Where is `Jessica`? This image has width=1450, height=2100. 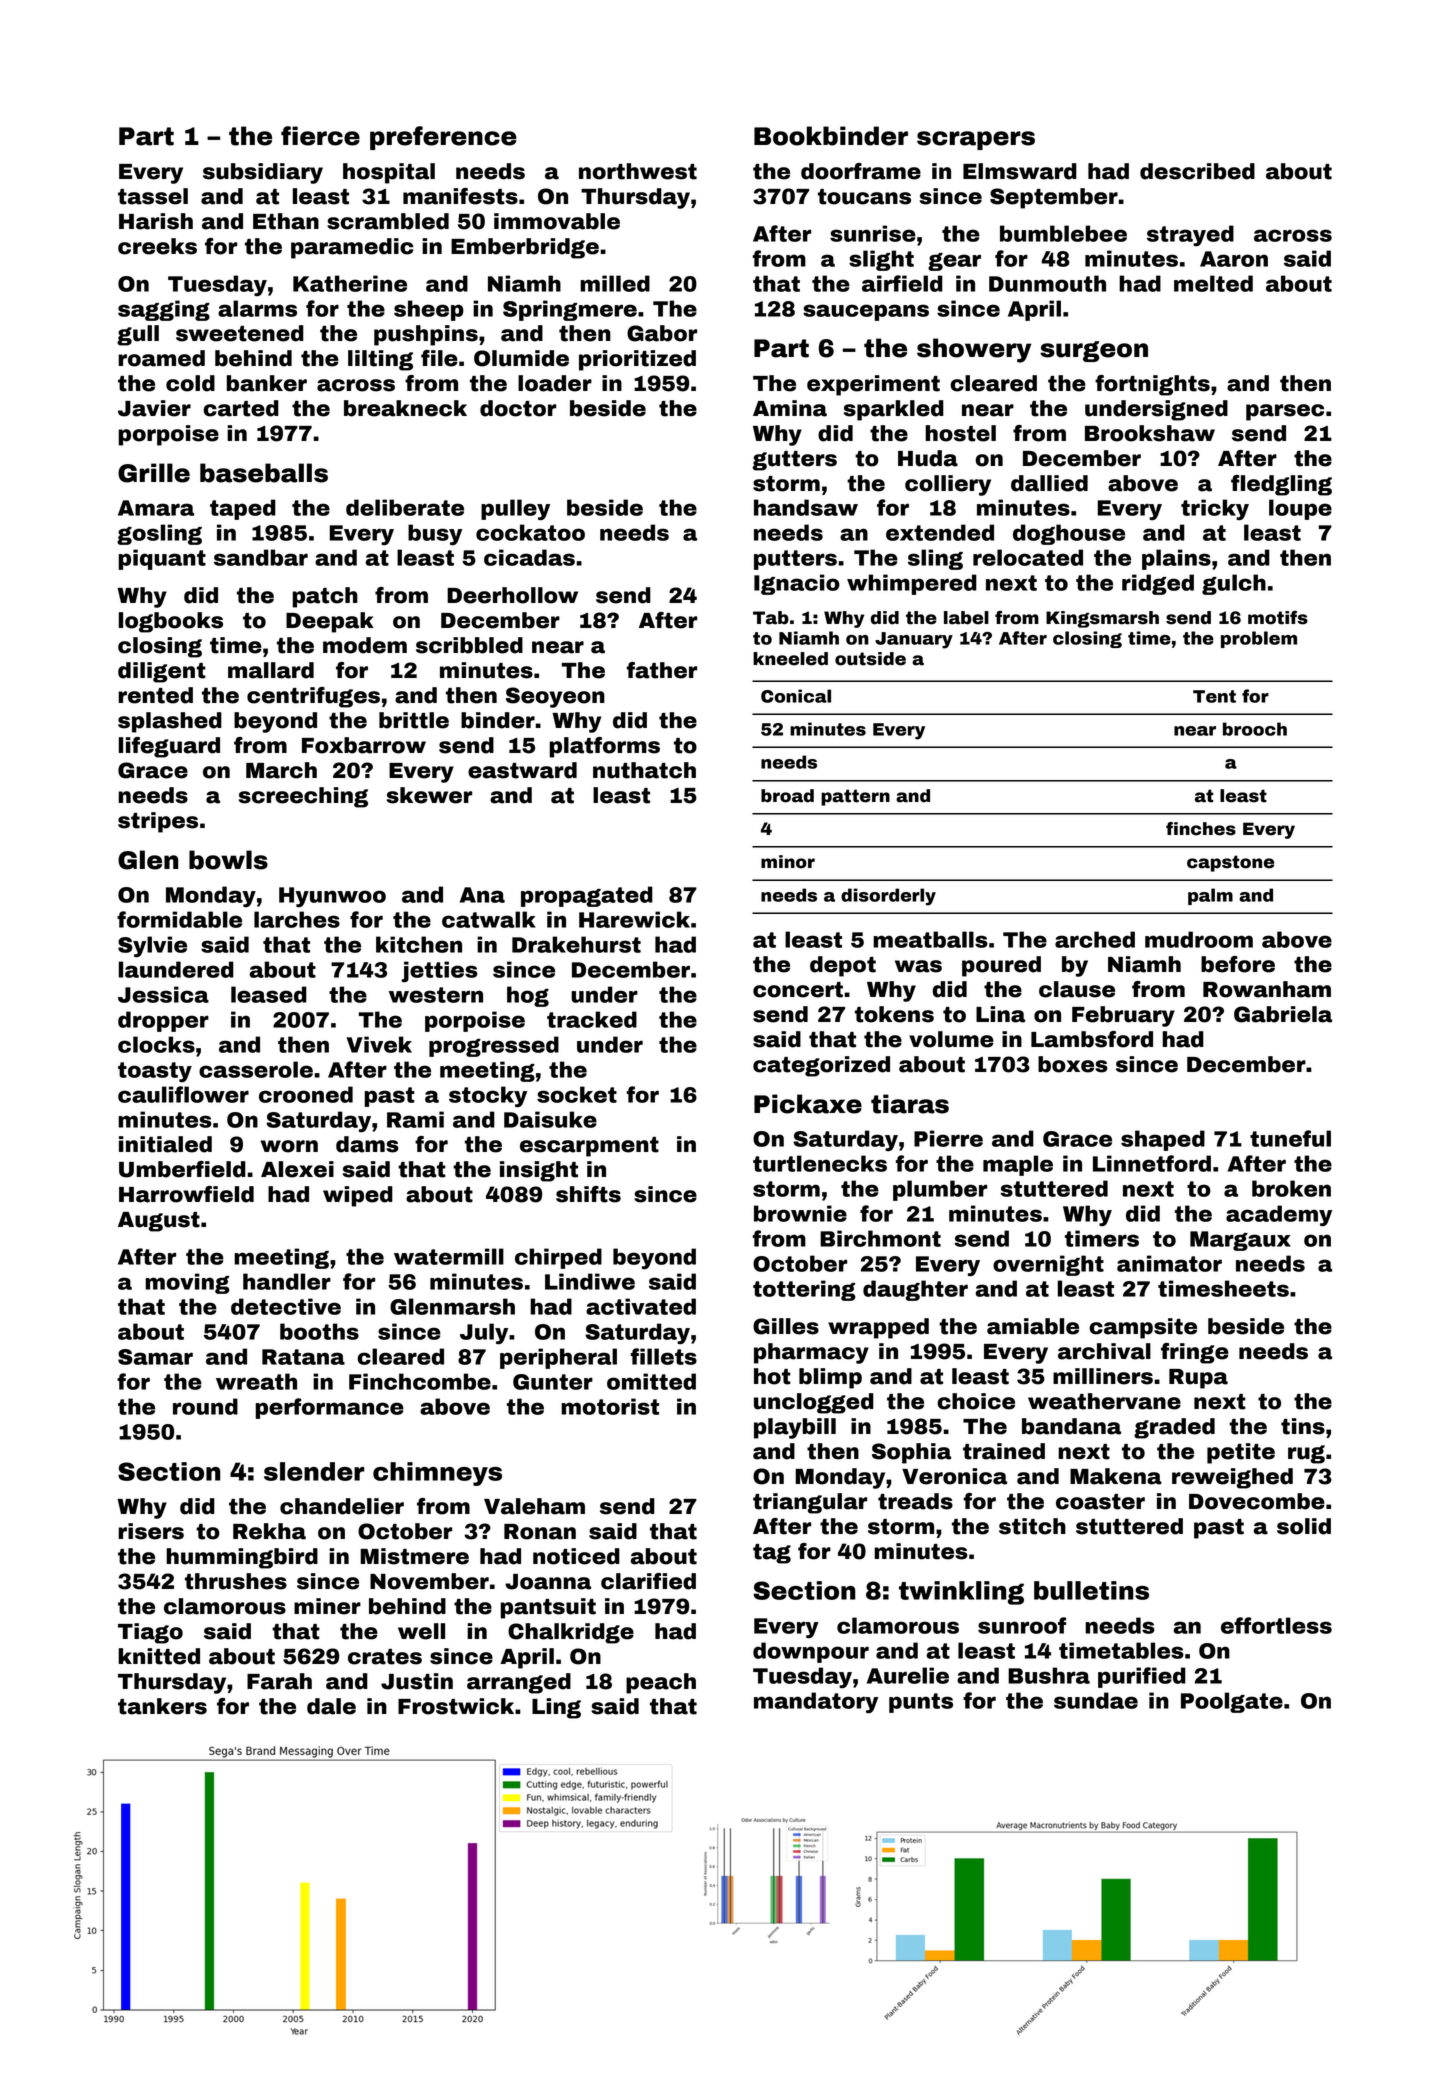 Jessica is located at coordinates (163, 994).
